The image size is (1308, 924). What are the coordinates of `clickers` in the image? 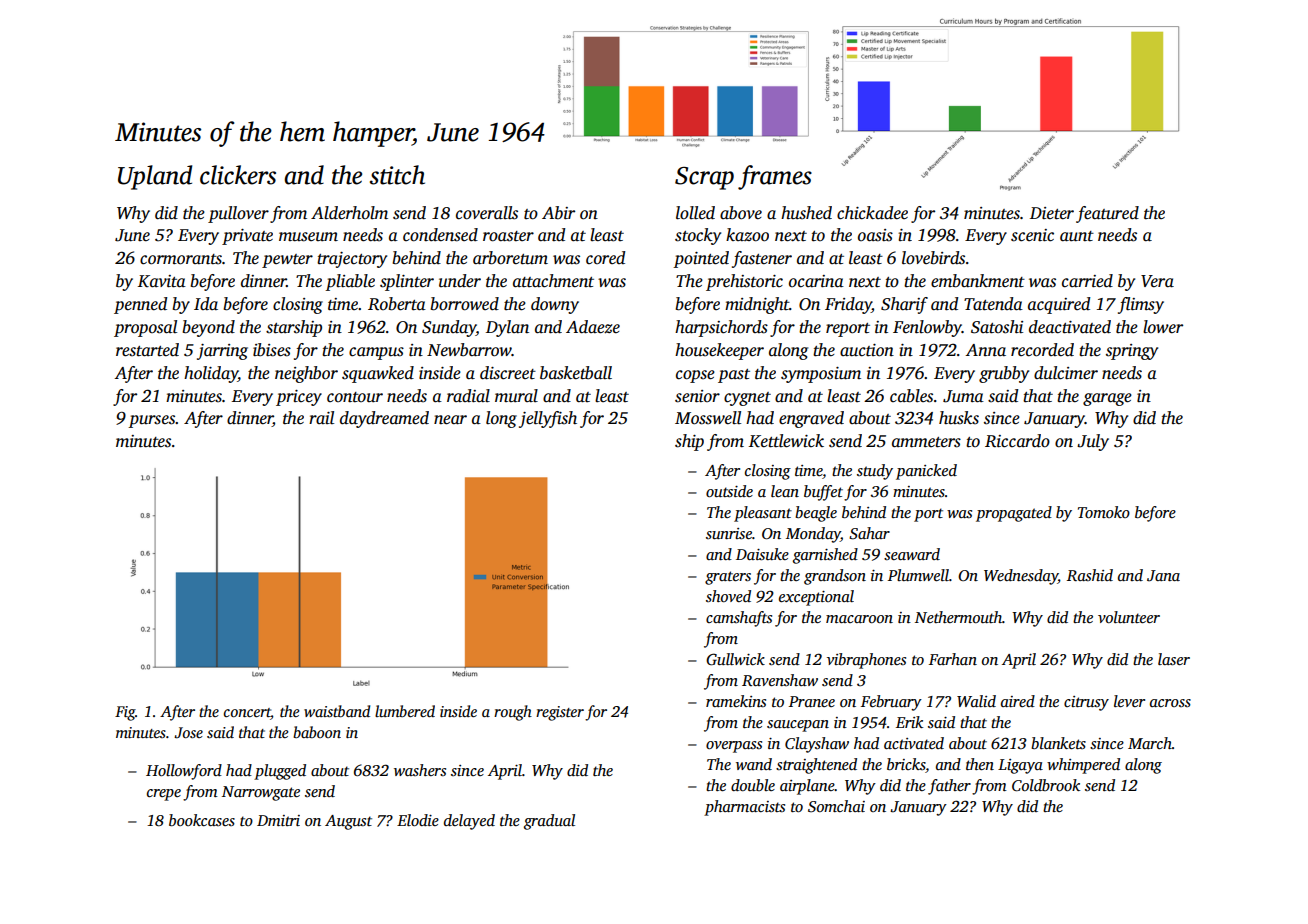 It's located at (238, 175).
